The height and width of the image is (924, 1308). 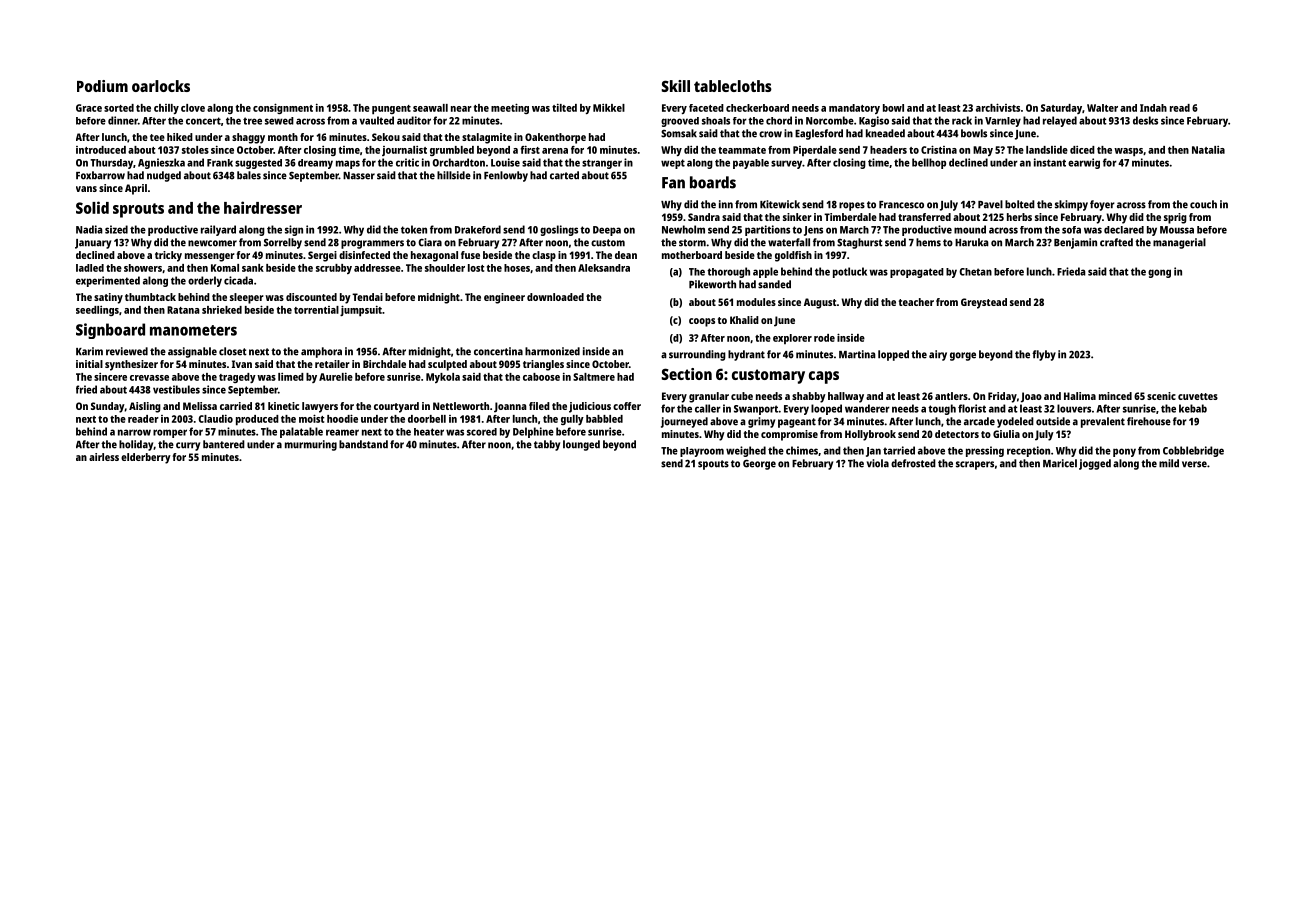 I want to click on oarlocks, so click(x=161, y=86).
